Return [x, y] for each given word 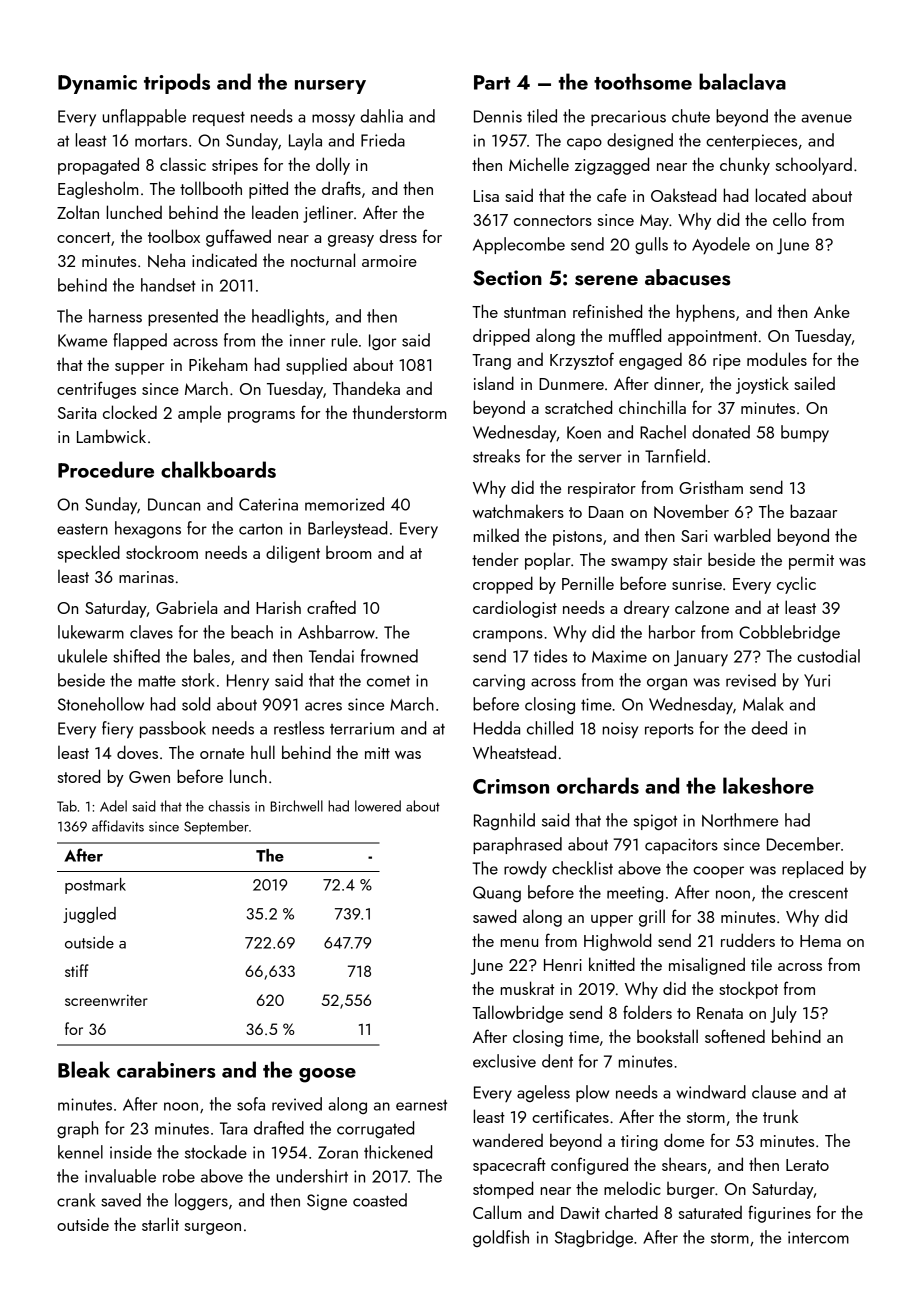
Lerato [807, 1165]
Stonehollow [101, 704]
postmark [95, 886]
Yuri [817, 680]
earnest [421, 1105]
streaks [496, 456]
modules [777, 359]
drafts [341, 188]
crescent [818, 893]
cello [789, 219]
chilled [550, 728]
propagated [98, 166]
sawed [494, 916]
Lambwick [111, 436]
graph [77, 1129]
